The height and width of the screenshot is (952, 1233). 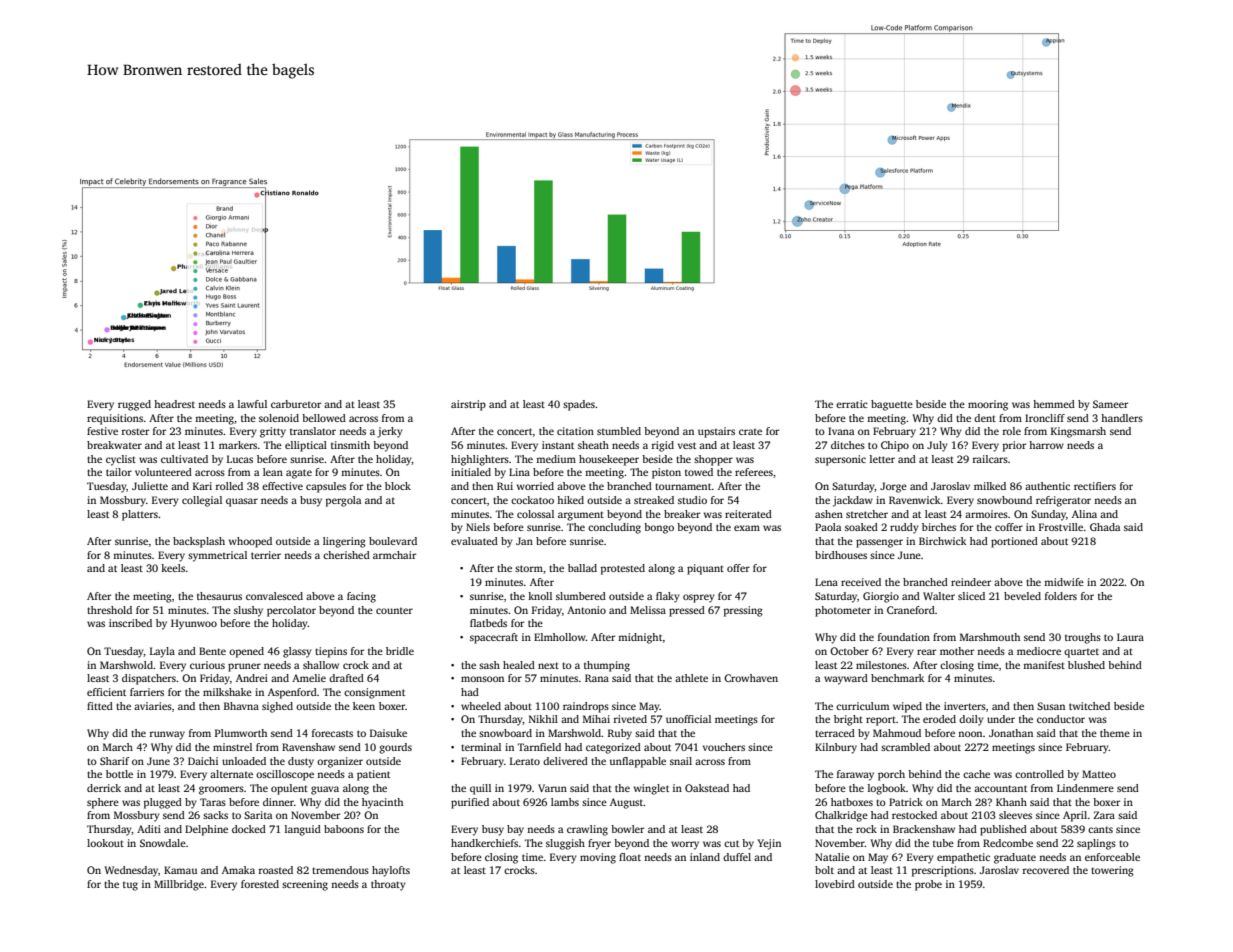 I want to click on symmetrical, so click(x=217, y=556).
